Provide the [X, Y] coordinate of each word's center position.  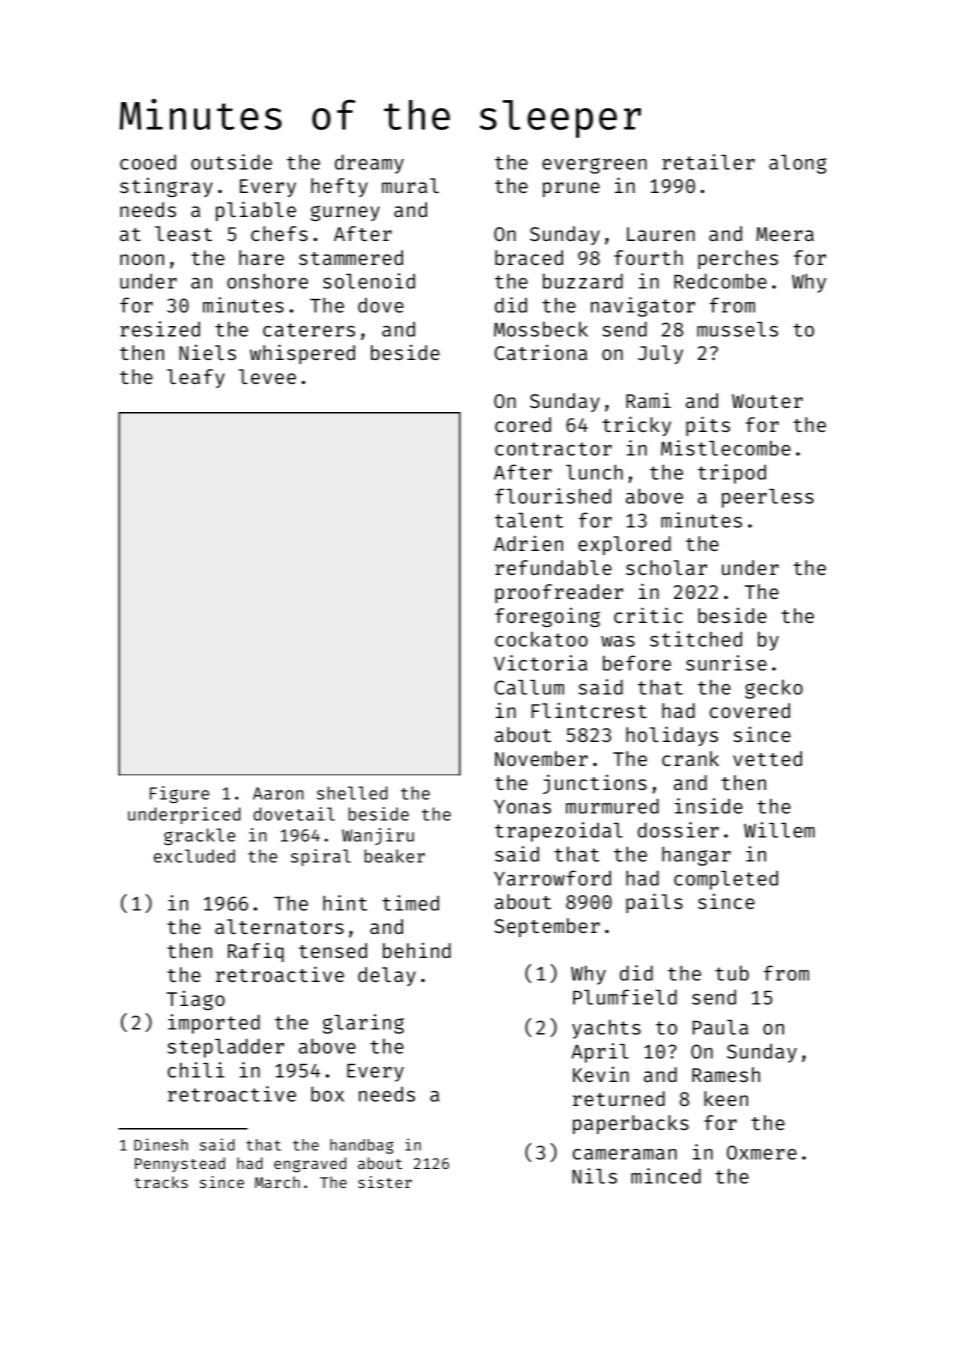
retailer [708, 162]
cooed [148, 162]
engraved [310, 1165]
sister [385, 1182]
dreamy [369, 164]
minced [666, 1176]
